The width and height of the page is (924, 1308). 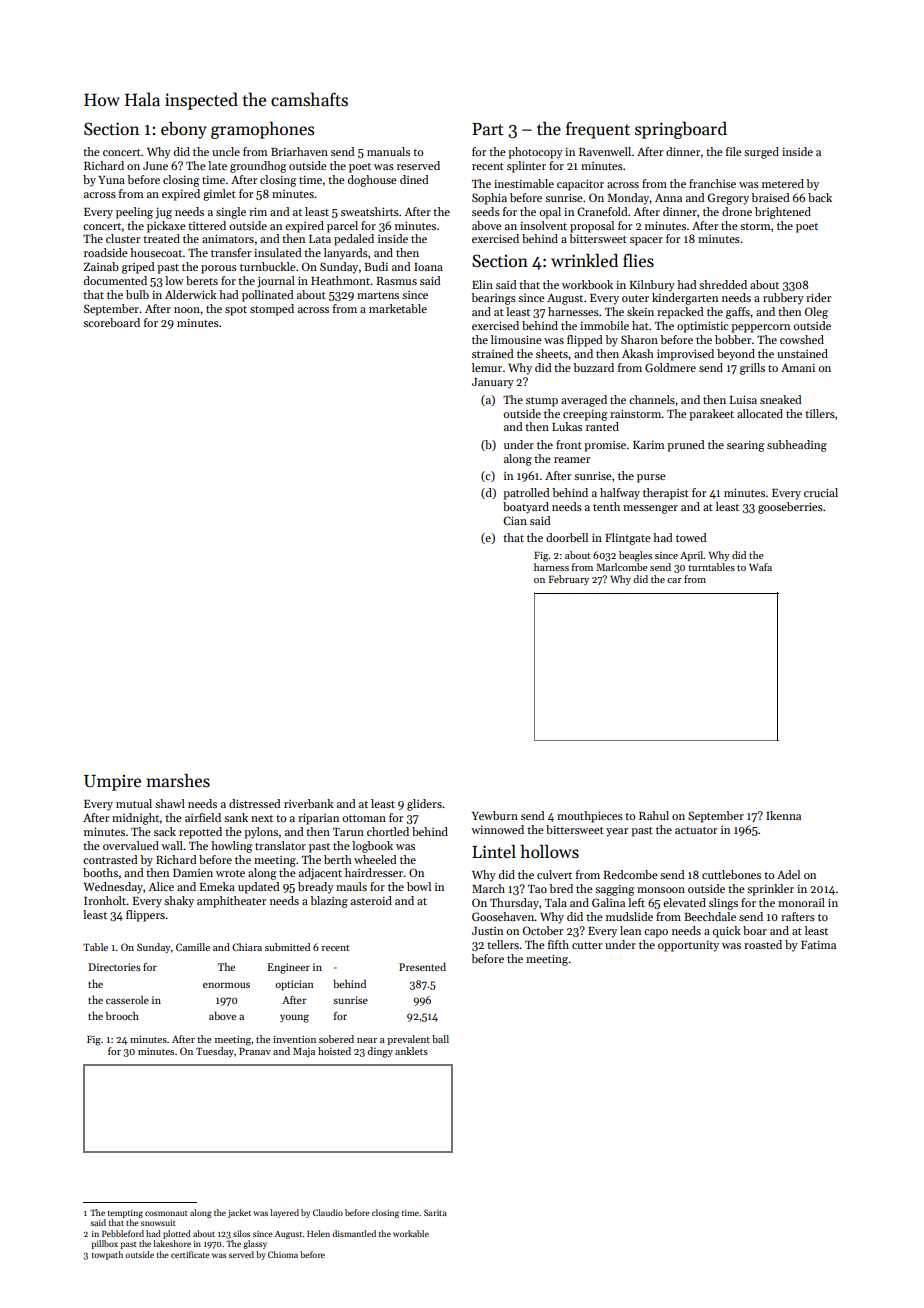 I want to click on marshes, so click(x=178, y=781).
